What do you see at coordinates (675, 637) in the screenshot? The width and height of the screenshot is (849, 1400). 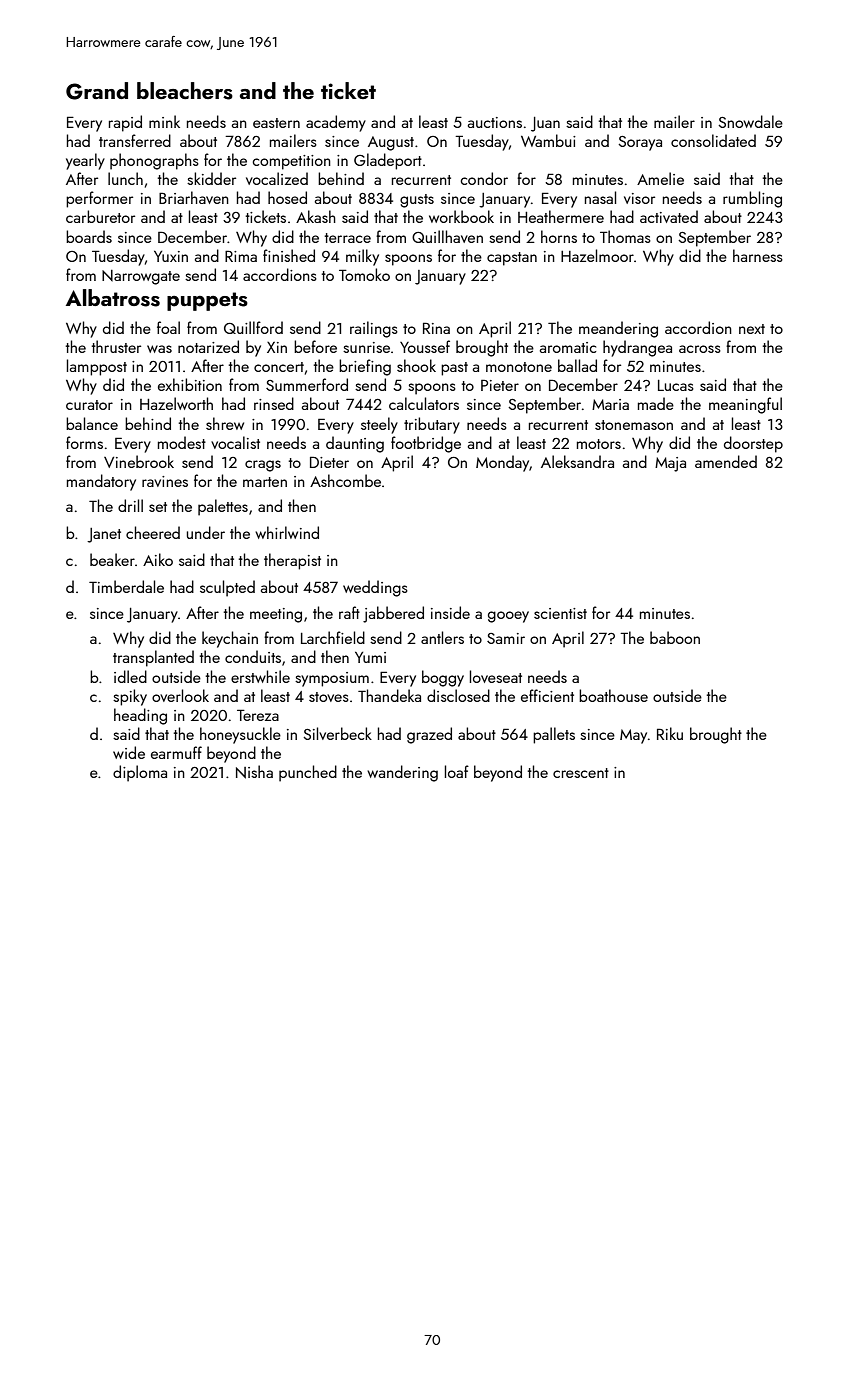 I see `baboon` at bounding box center [675, 637].
